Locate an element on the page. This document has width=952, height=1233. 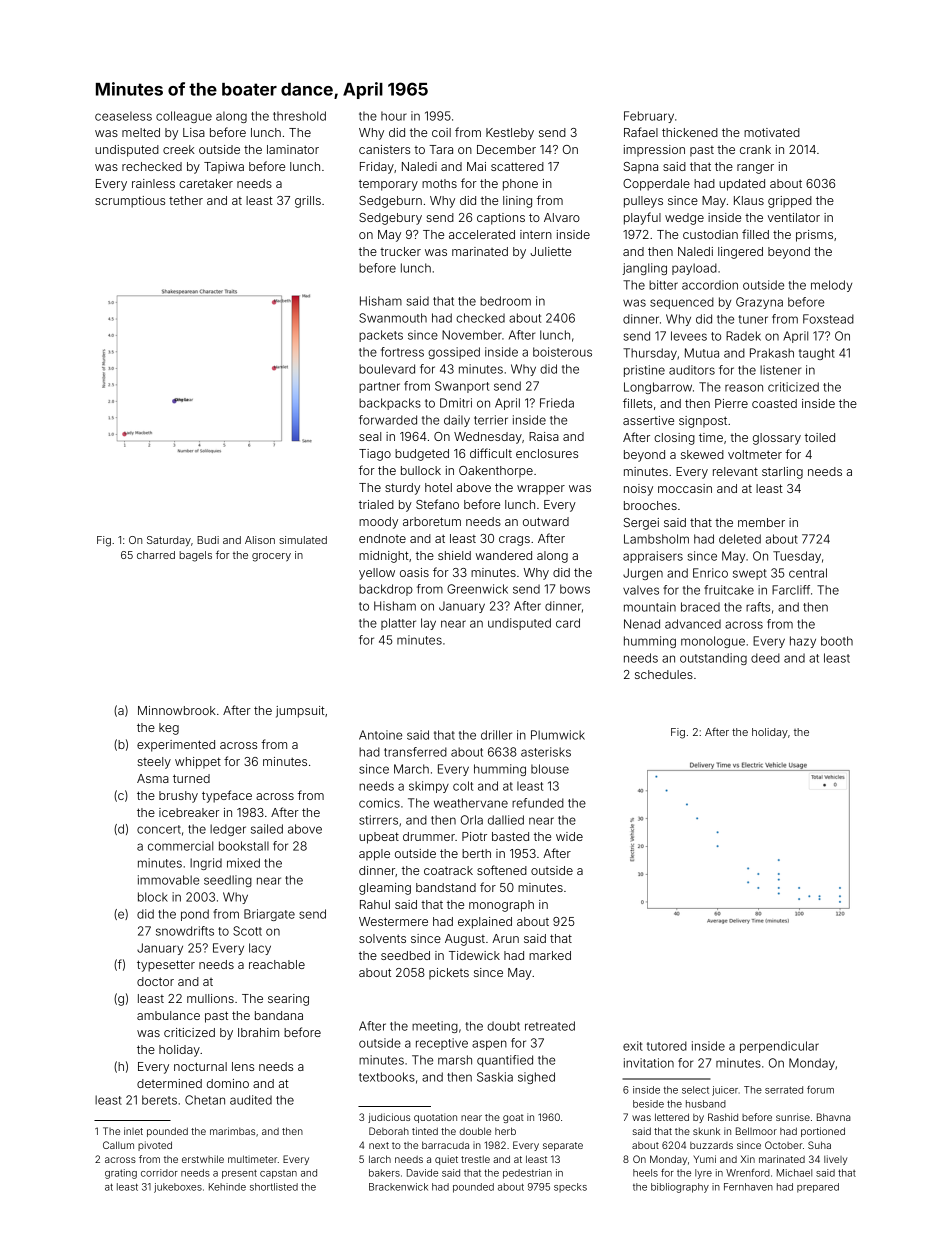
grating is located at coordinates (121, 1174).
